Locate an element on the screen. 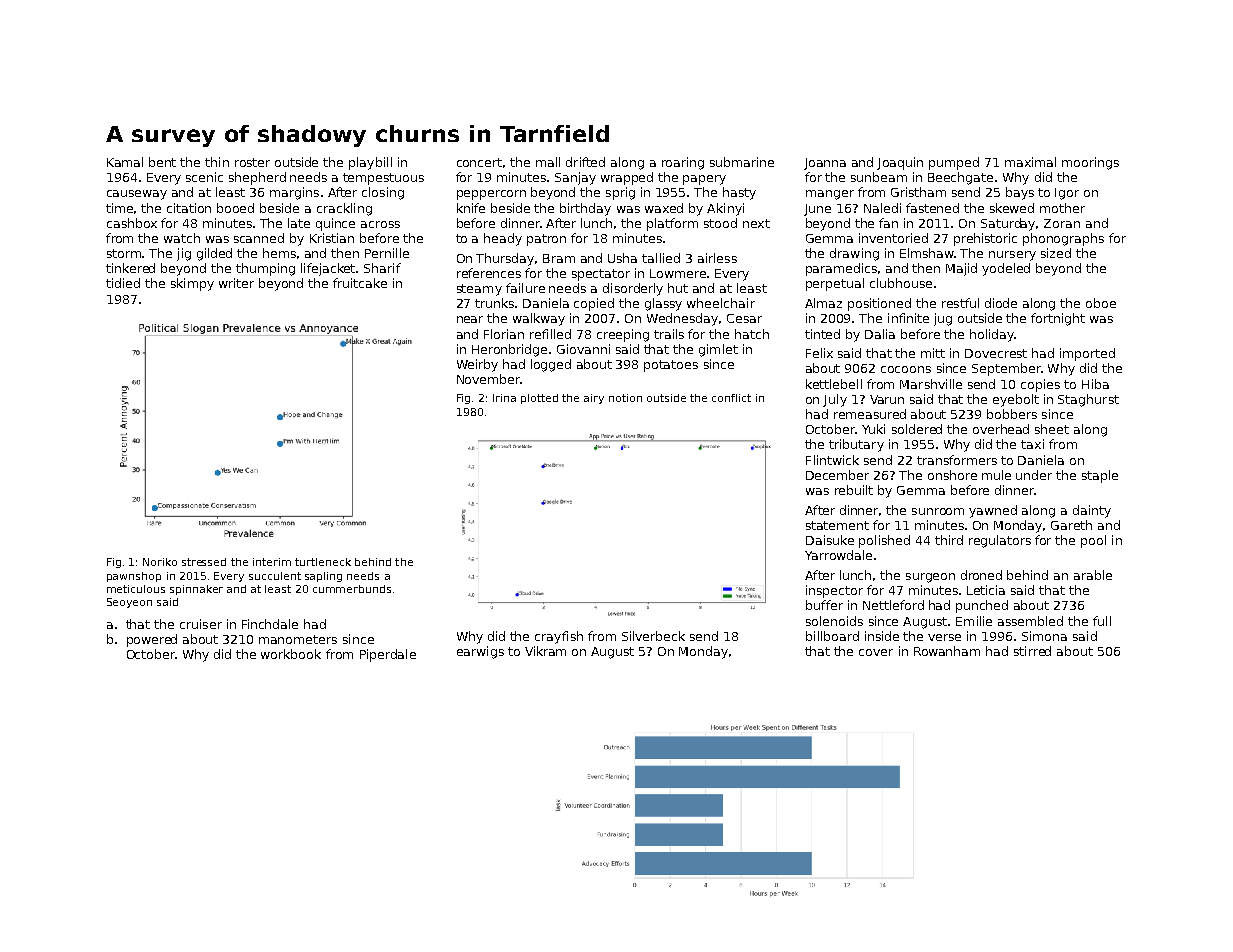 This screenshot has width=1233, height=952. earwigs is located at coordinates (480, 652).
